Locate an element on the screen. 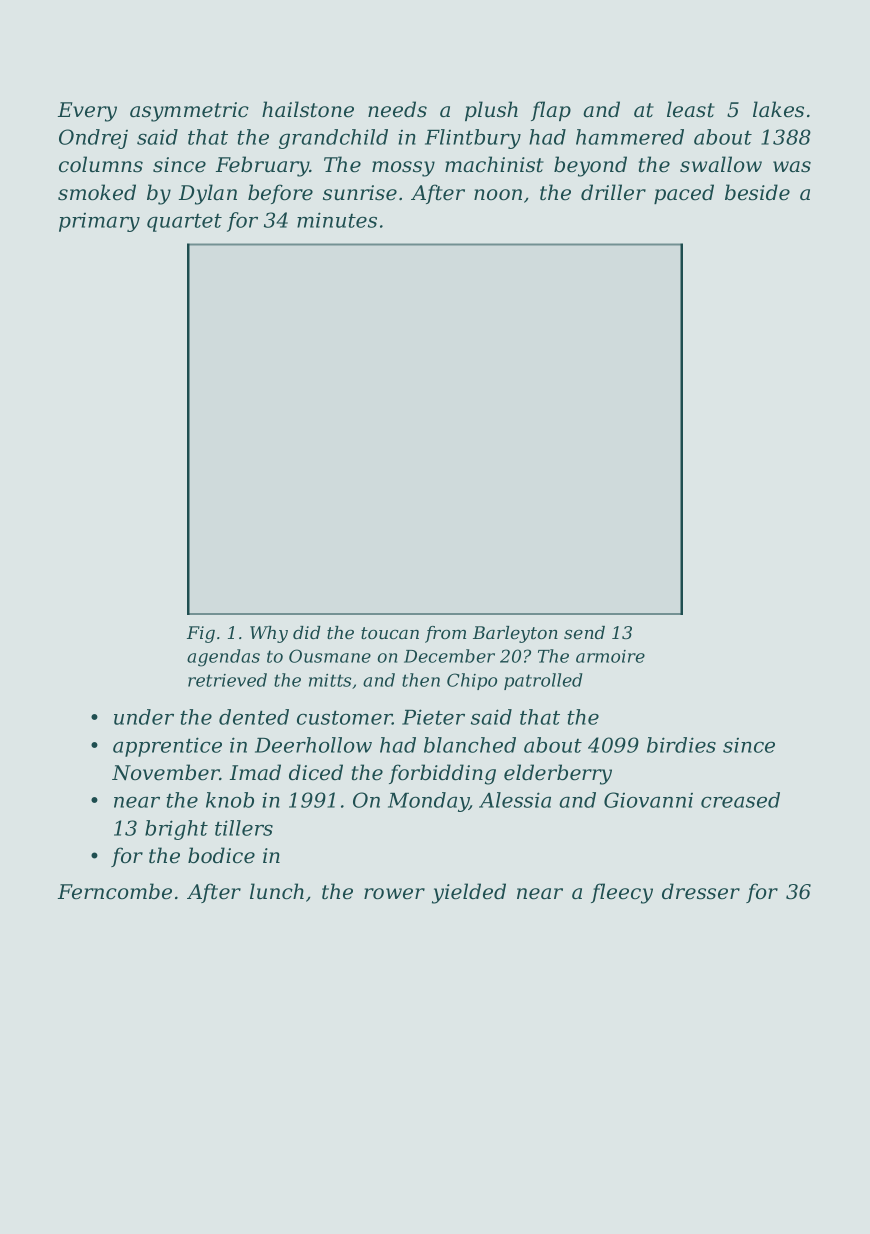 The image size is (870, 1234). paced is located at coordinates (684, 194).
